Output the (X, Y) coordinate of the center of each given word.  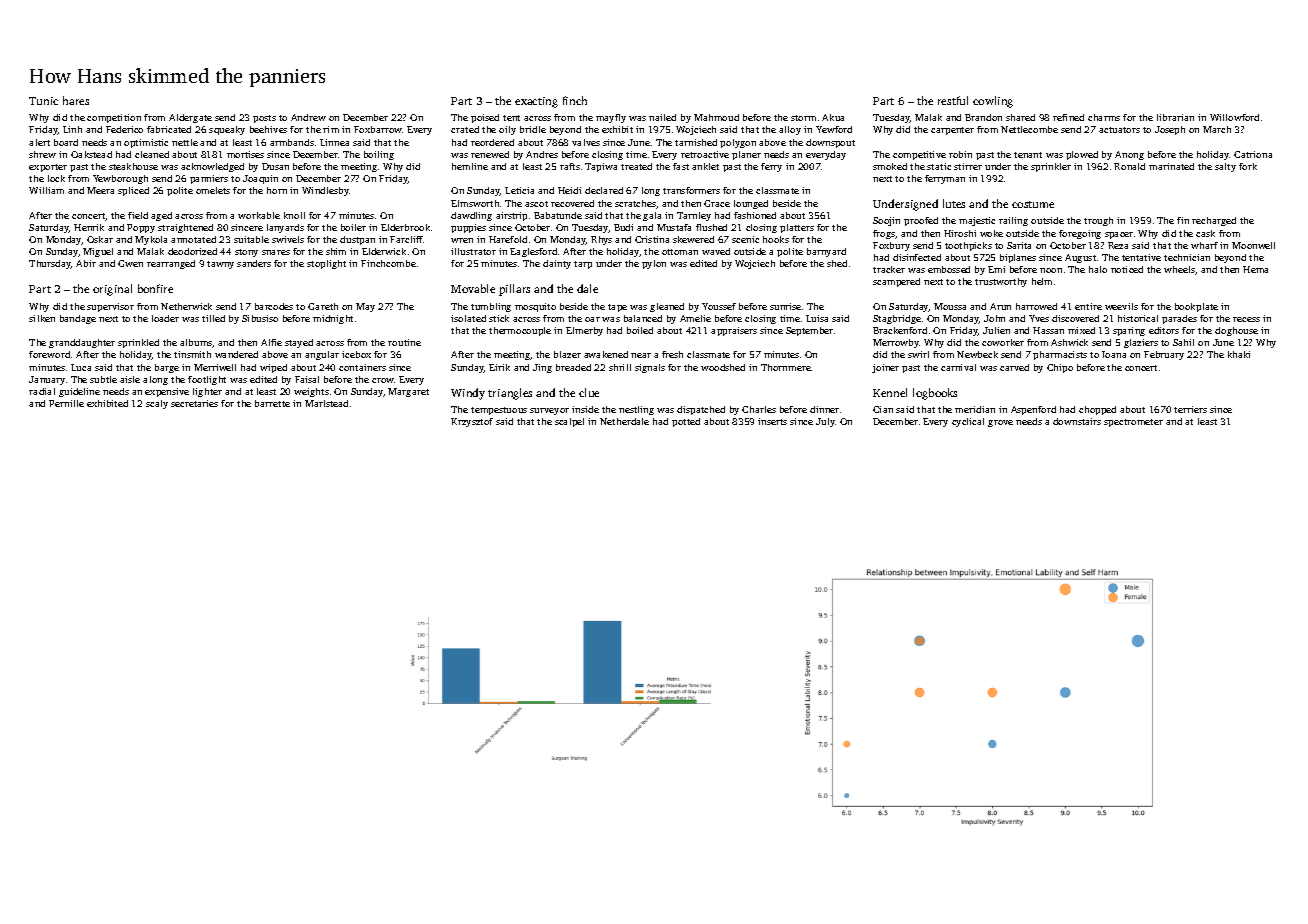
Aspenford (1033, 410)
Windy (468, 394)
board (66, 142)
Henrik (89, 227)
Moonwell (1253, 245)
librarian (1175, 117)
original (112, 290)
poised (485, 118)
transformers (691, 190)
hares (76, 100)
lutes (954, 203)
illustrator (473, 251)
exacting (536, 102)
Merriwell (215, 367)
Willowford (1234, 117)
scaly (157, 404)
